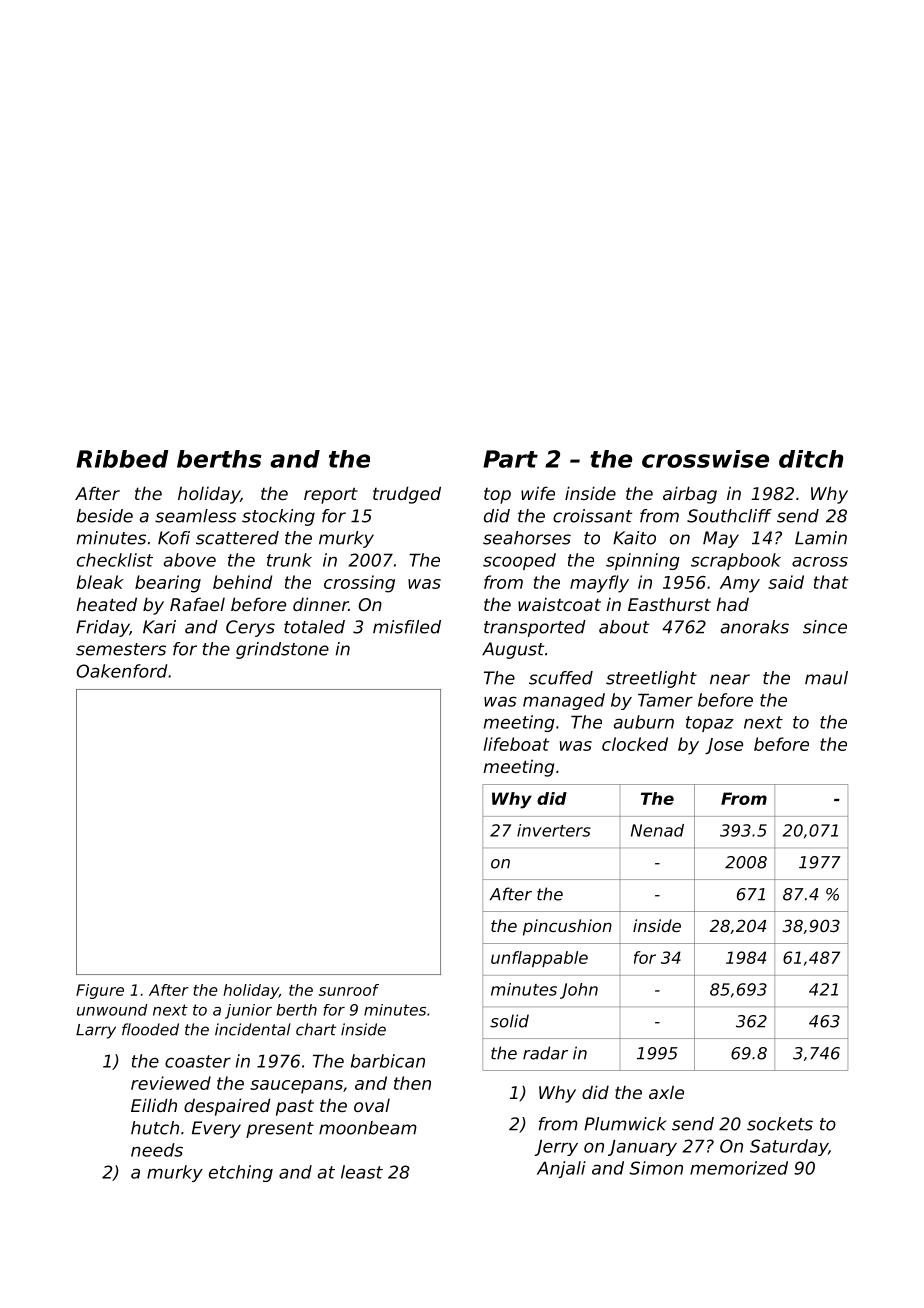  What do you see at coordinates (657, 830) in the document?
I see `Nenad` at bounding box center [657, 830].
